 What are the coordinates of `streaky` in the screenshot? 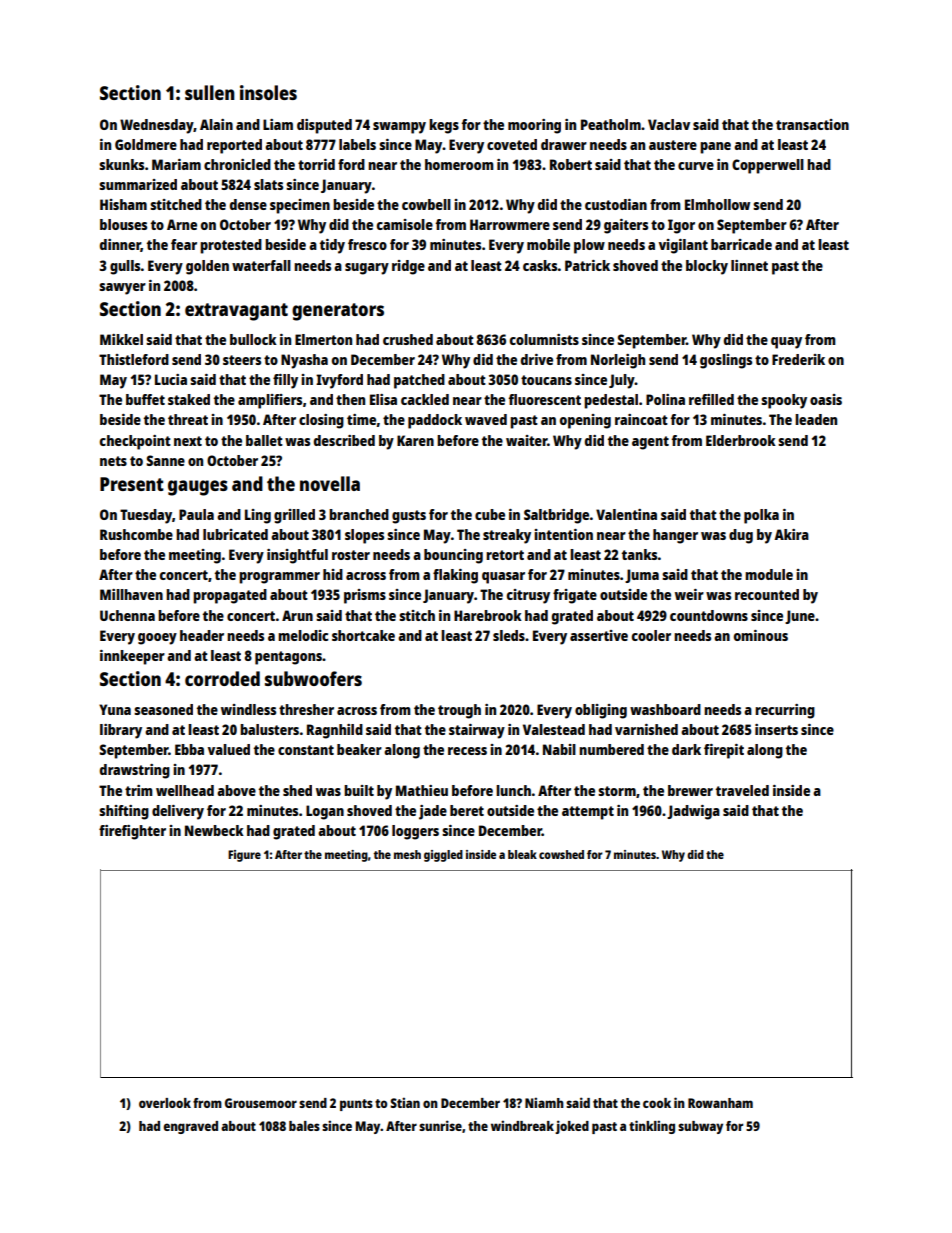 It's located at (507, 536).
